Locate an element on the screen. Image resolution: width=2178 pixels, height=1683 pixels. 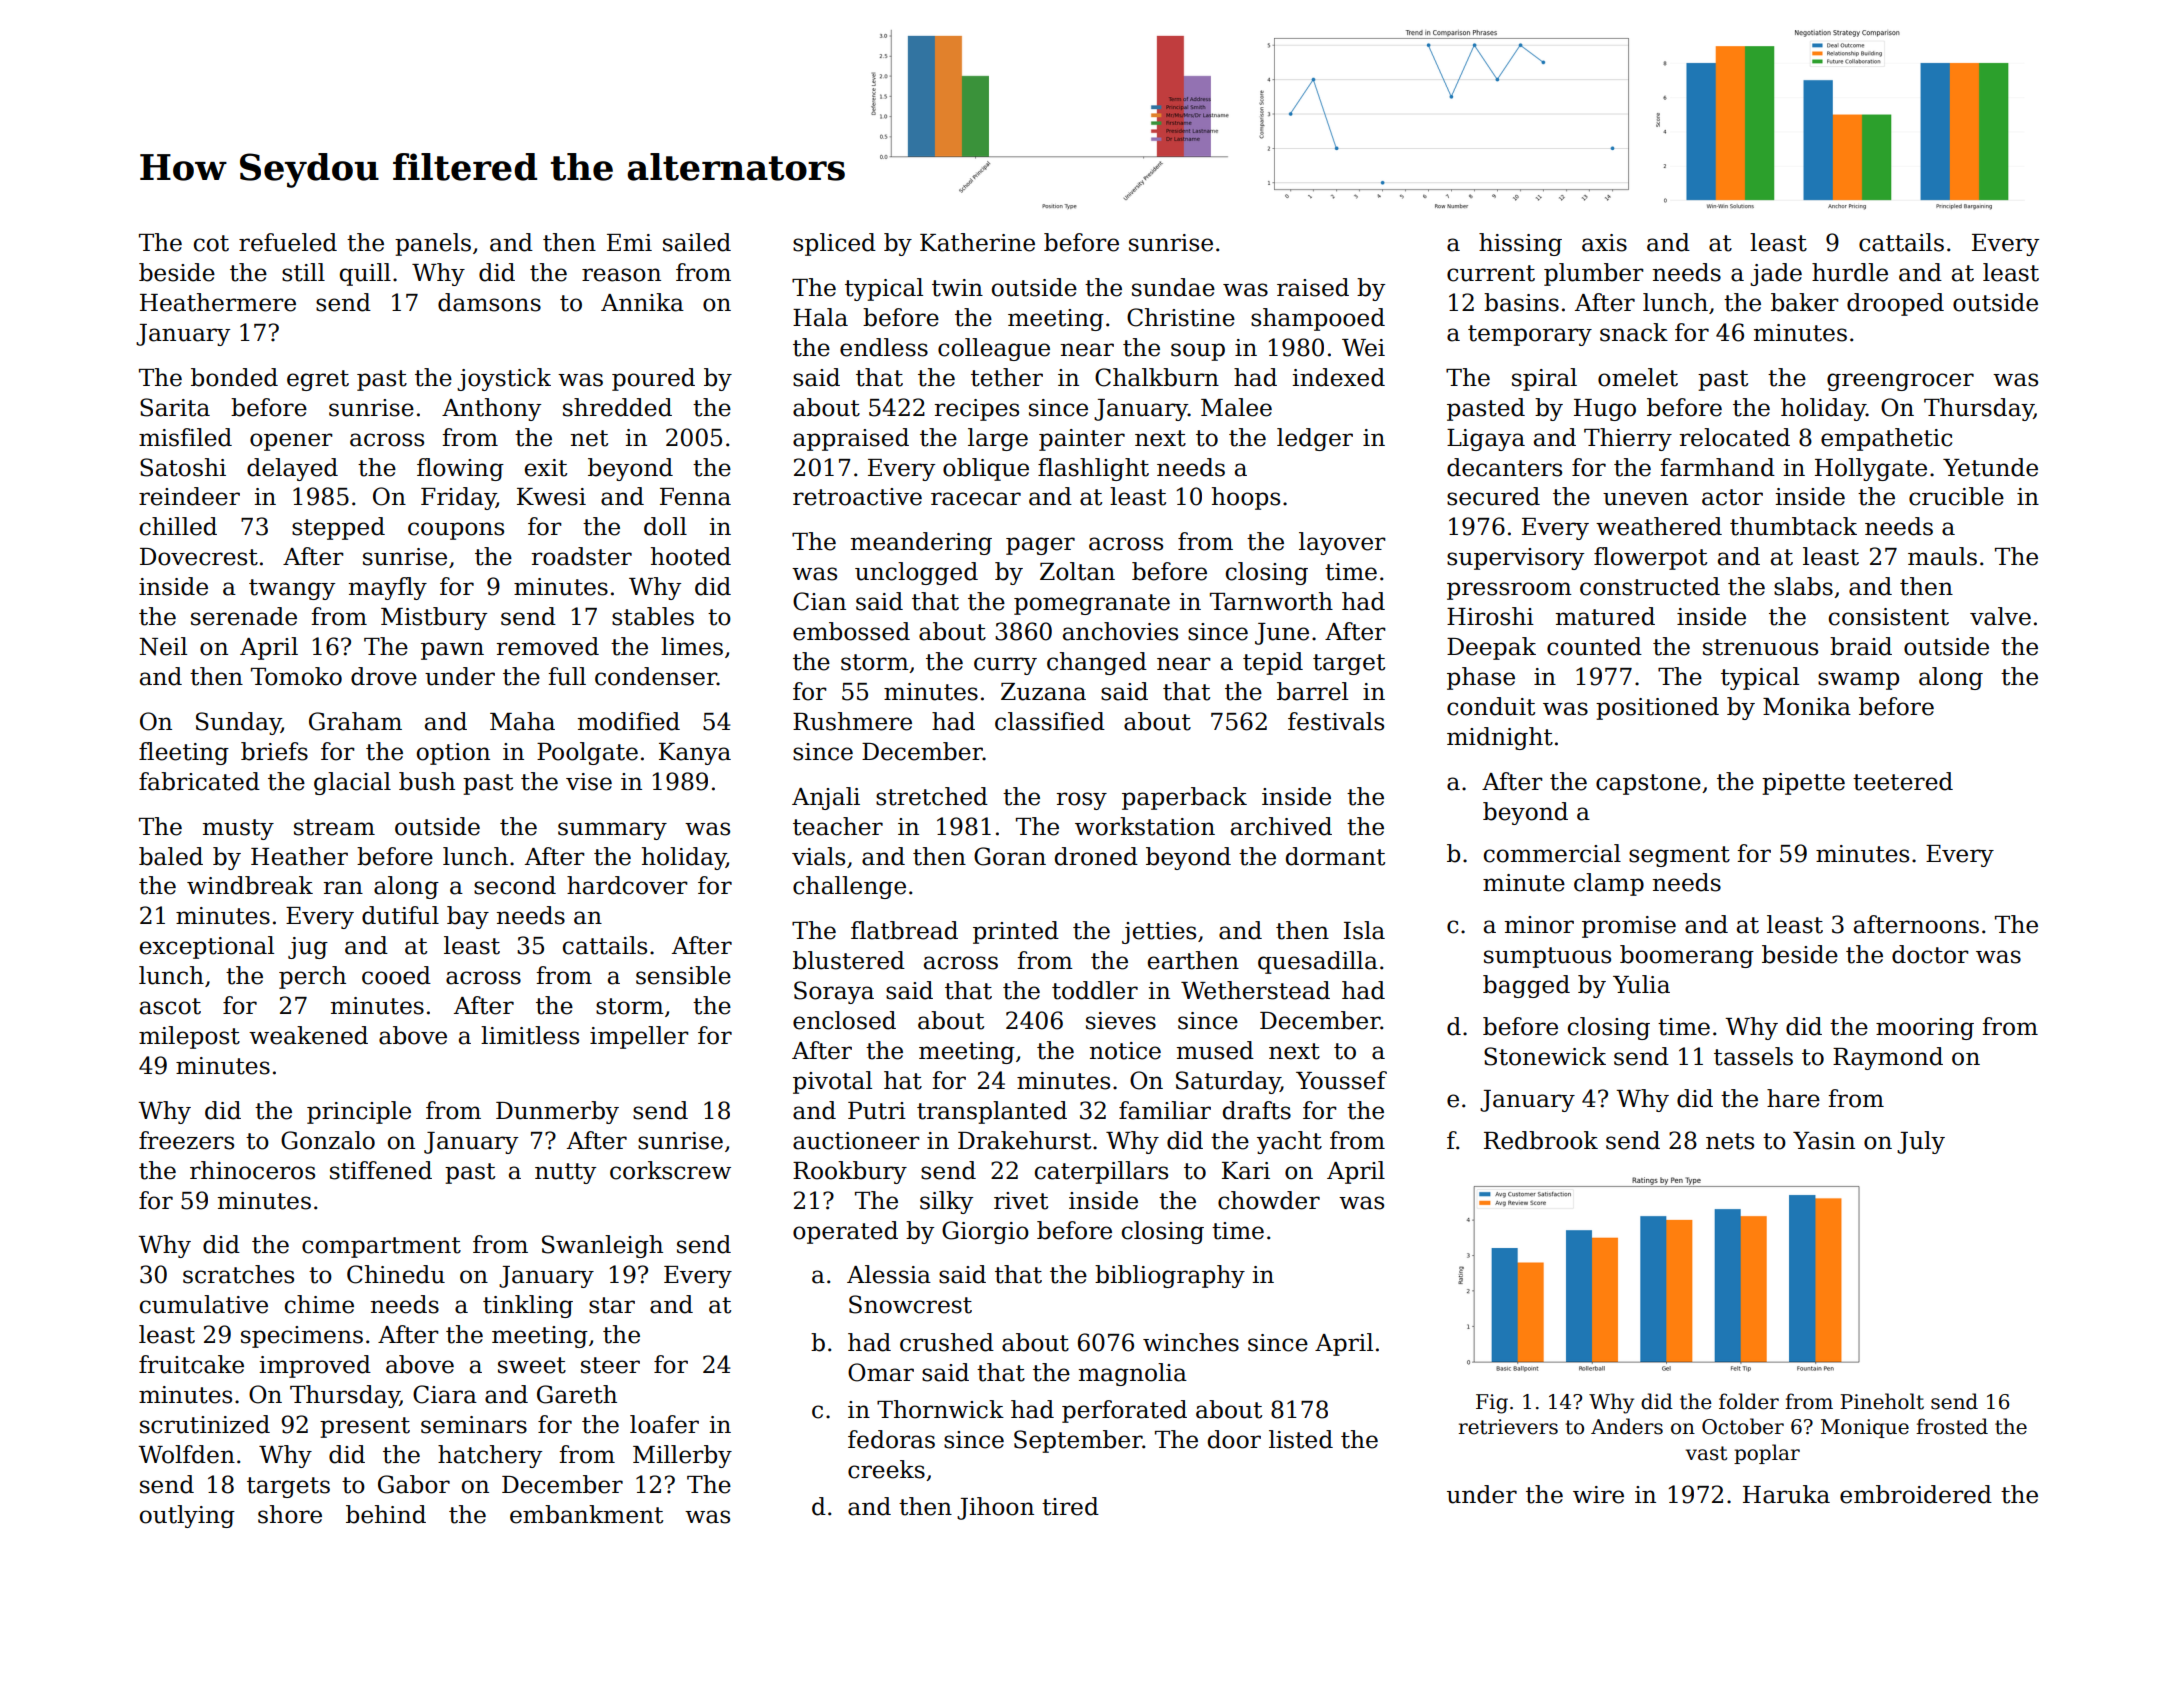
slabs is located at coordinates (1803, 586).
